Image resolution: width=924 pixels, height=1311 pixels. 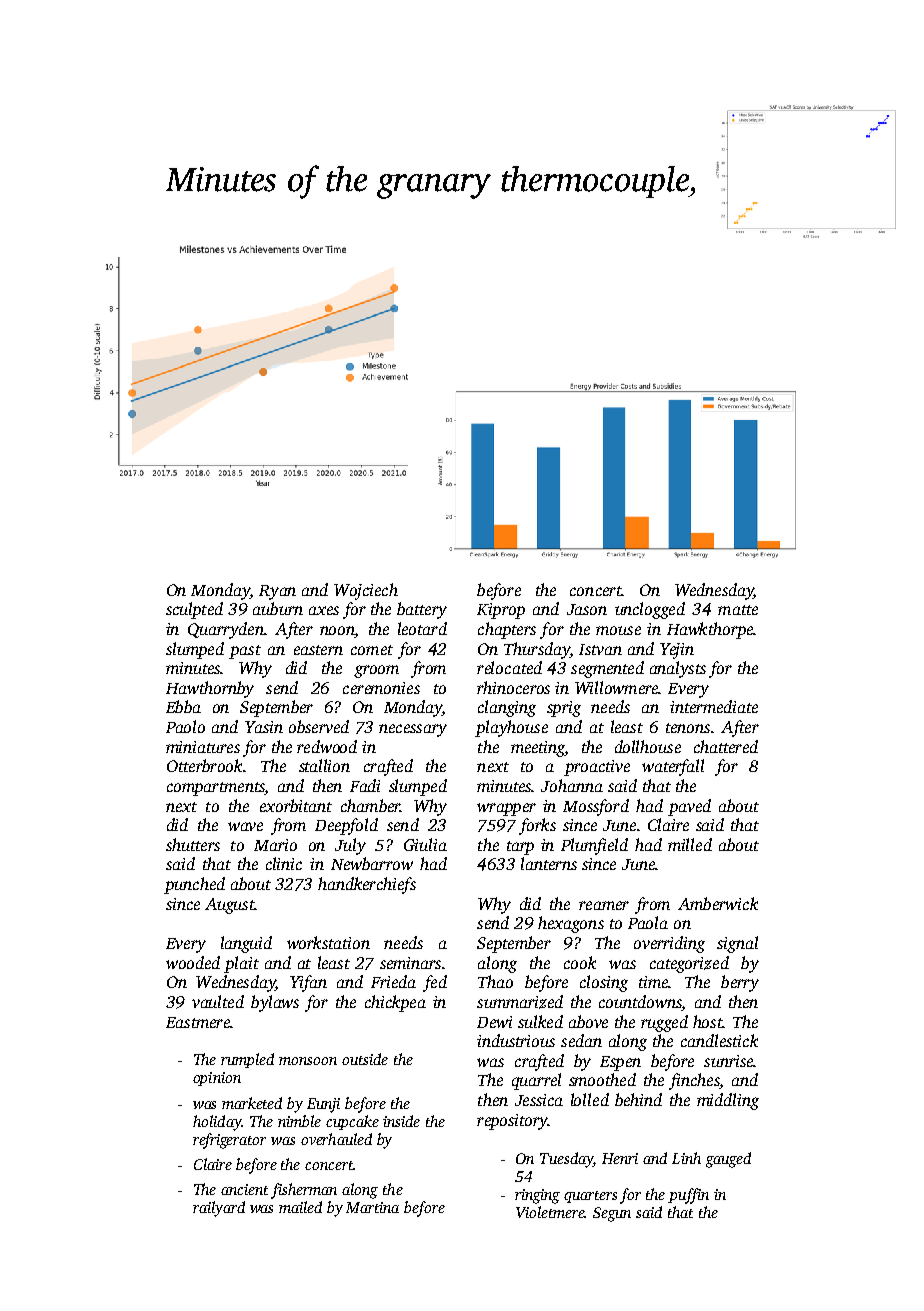 What do you see at coordinates (728, 1061) in the screenshot?
I see `sunrise` at bounding box center [728, 1061].
